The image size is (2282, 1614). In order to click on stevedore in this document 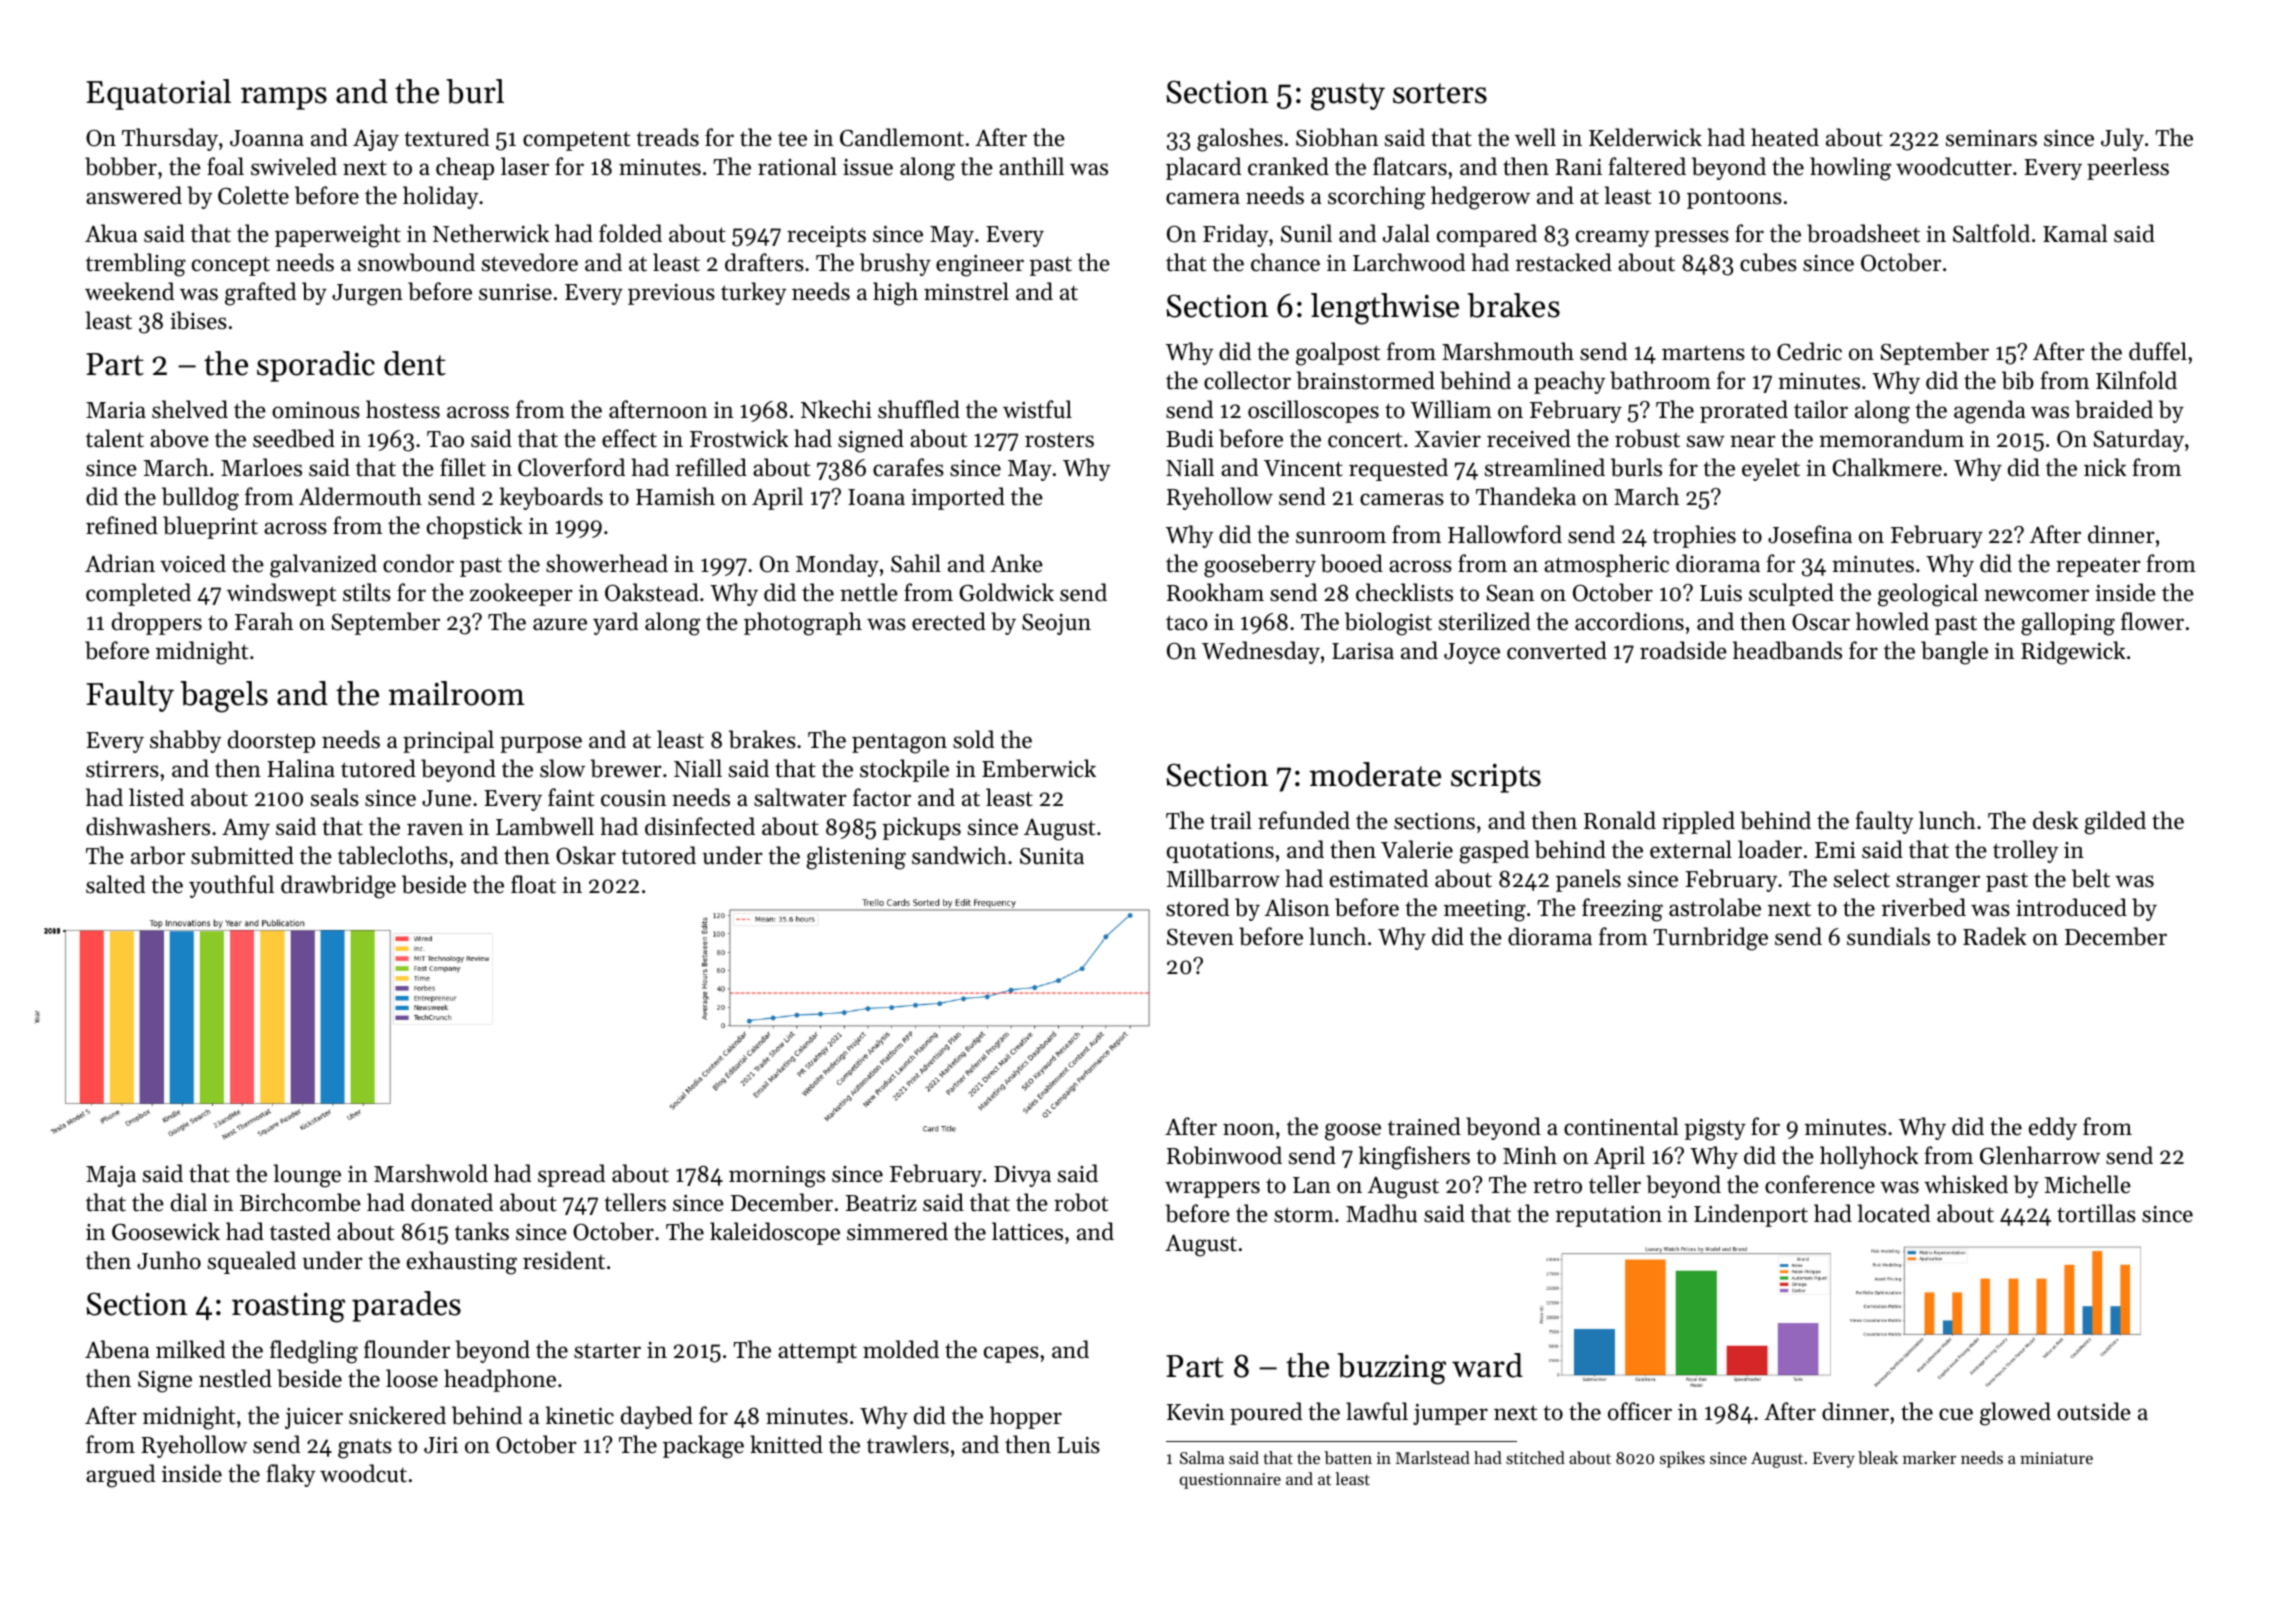, I will do `click(530, 262)`.
